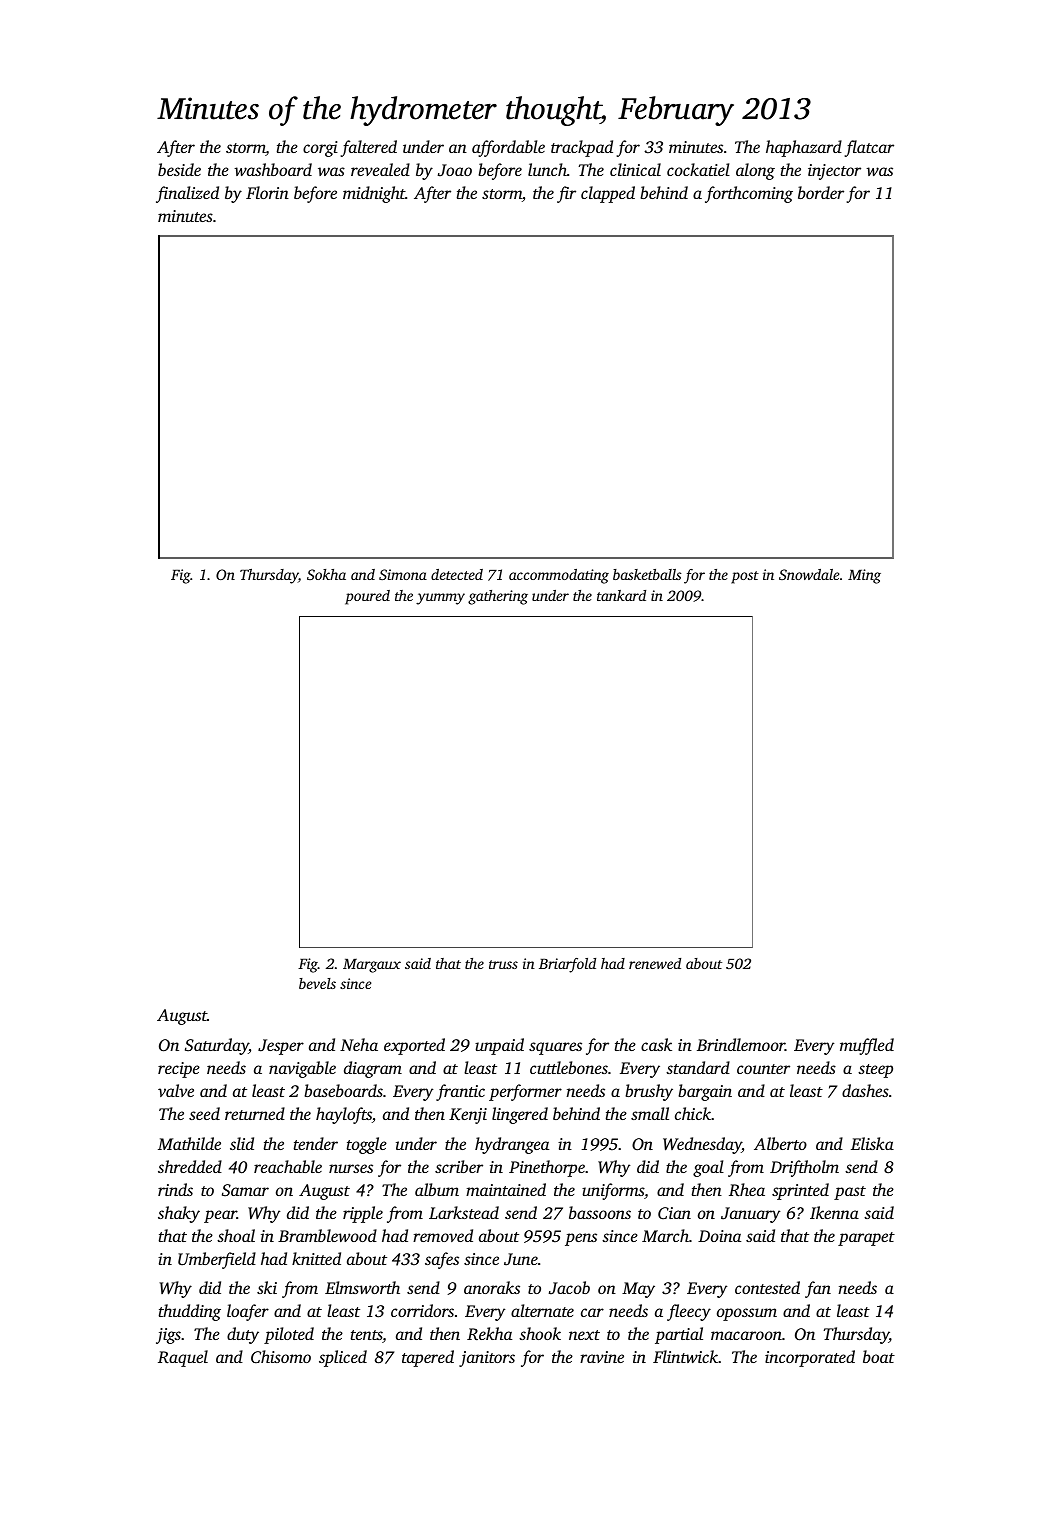 The width and height of the screenshot is (1052, 1523). I want to click on renewed, so click(655, 963).
